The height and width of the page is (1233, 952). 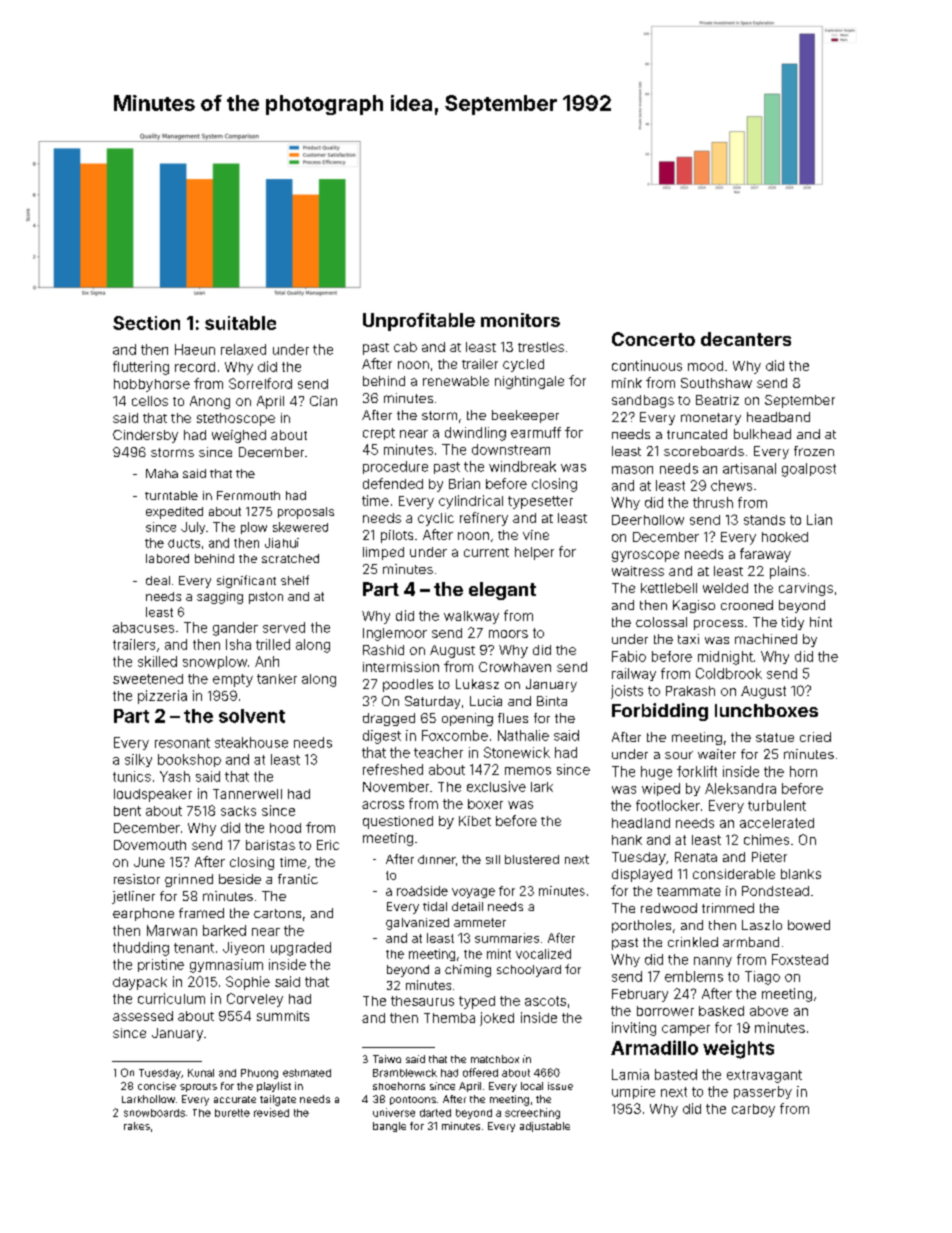 I want to click on labored, so click(x=167, y=558).
